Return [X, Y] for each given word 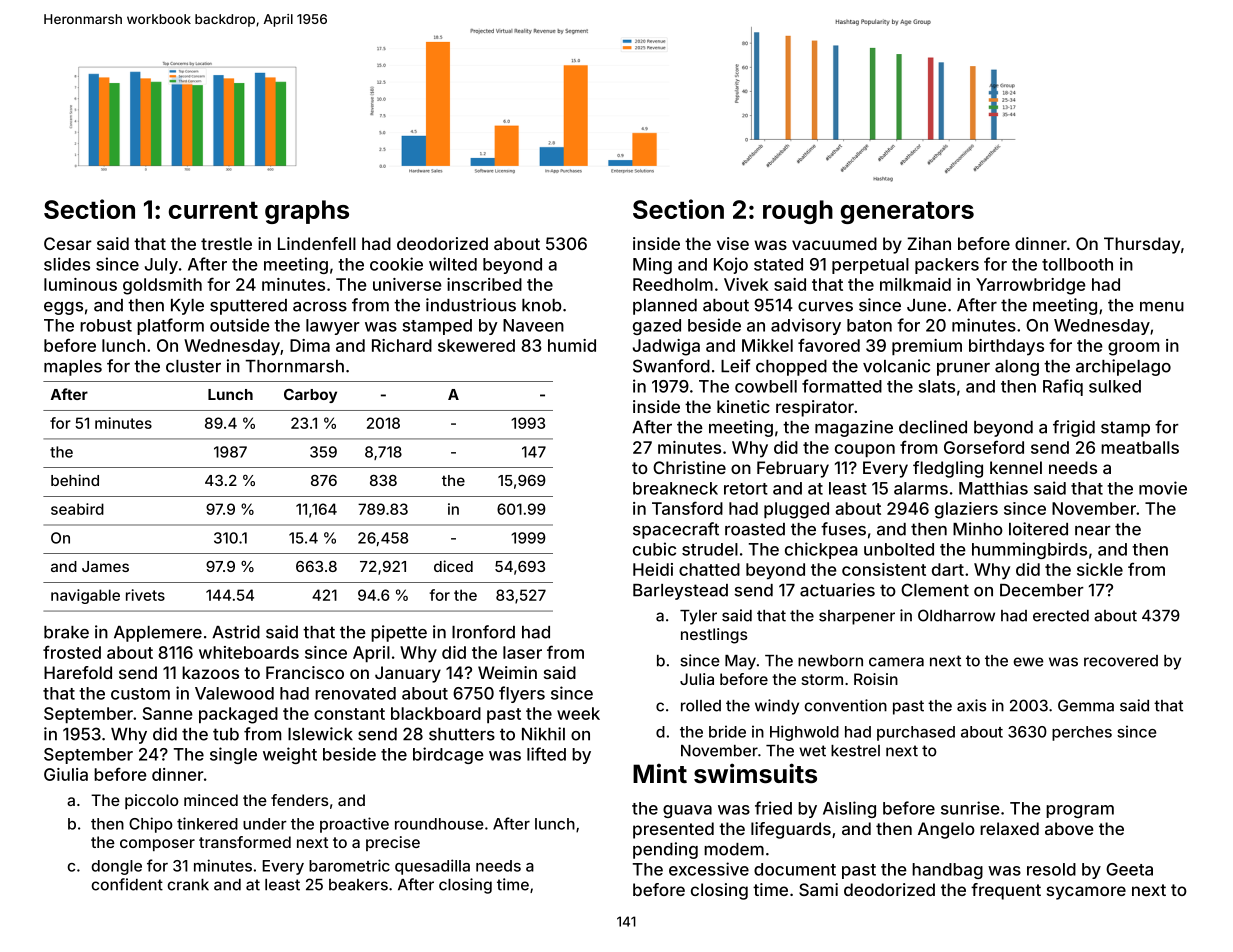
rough [798, 212]
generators [907, 212]
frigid [1074, 428]
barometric [349, 865]
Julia [697, 679]
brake [66, 632]
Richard [402, 345]
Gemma [1086, 705]
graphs [307, 212]
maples [73, 368]
